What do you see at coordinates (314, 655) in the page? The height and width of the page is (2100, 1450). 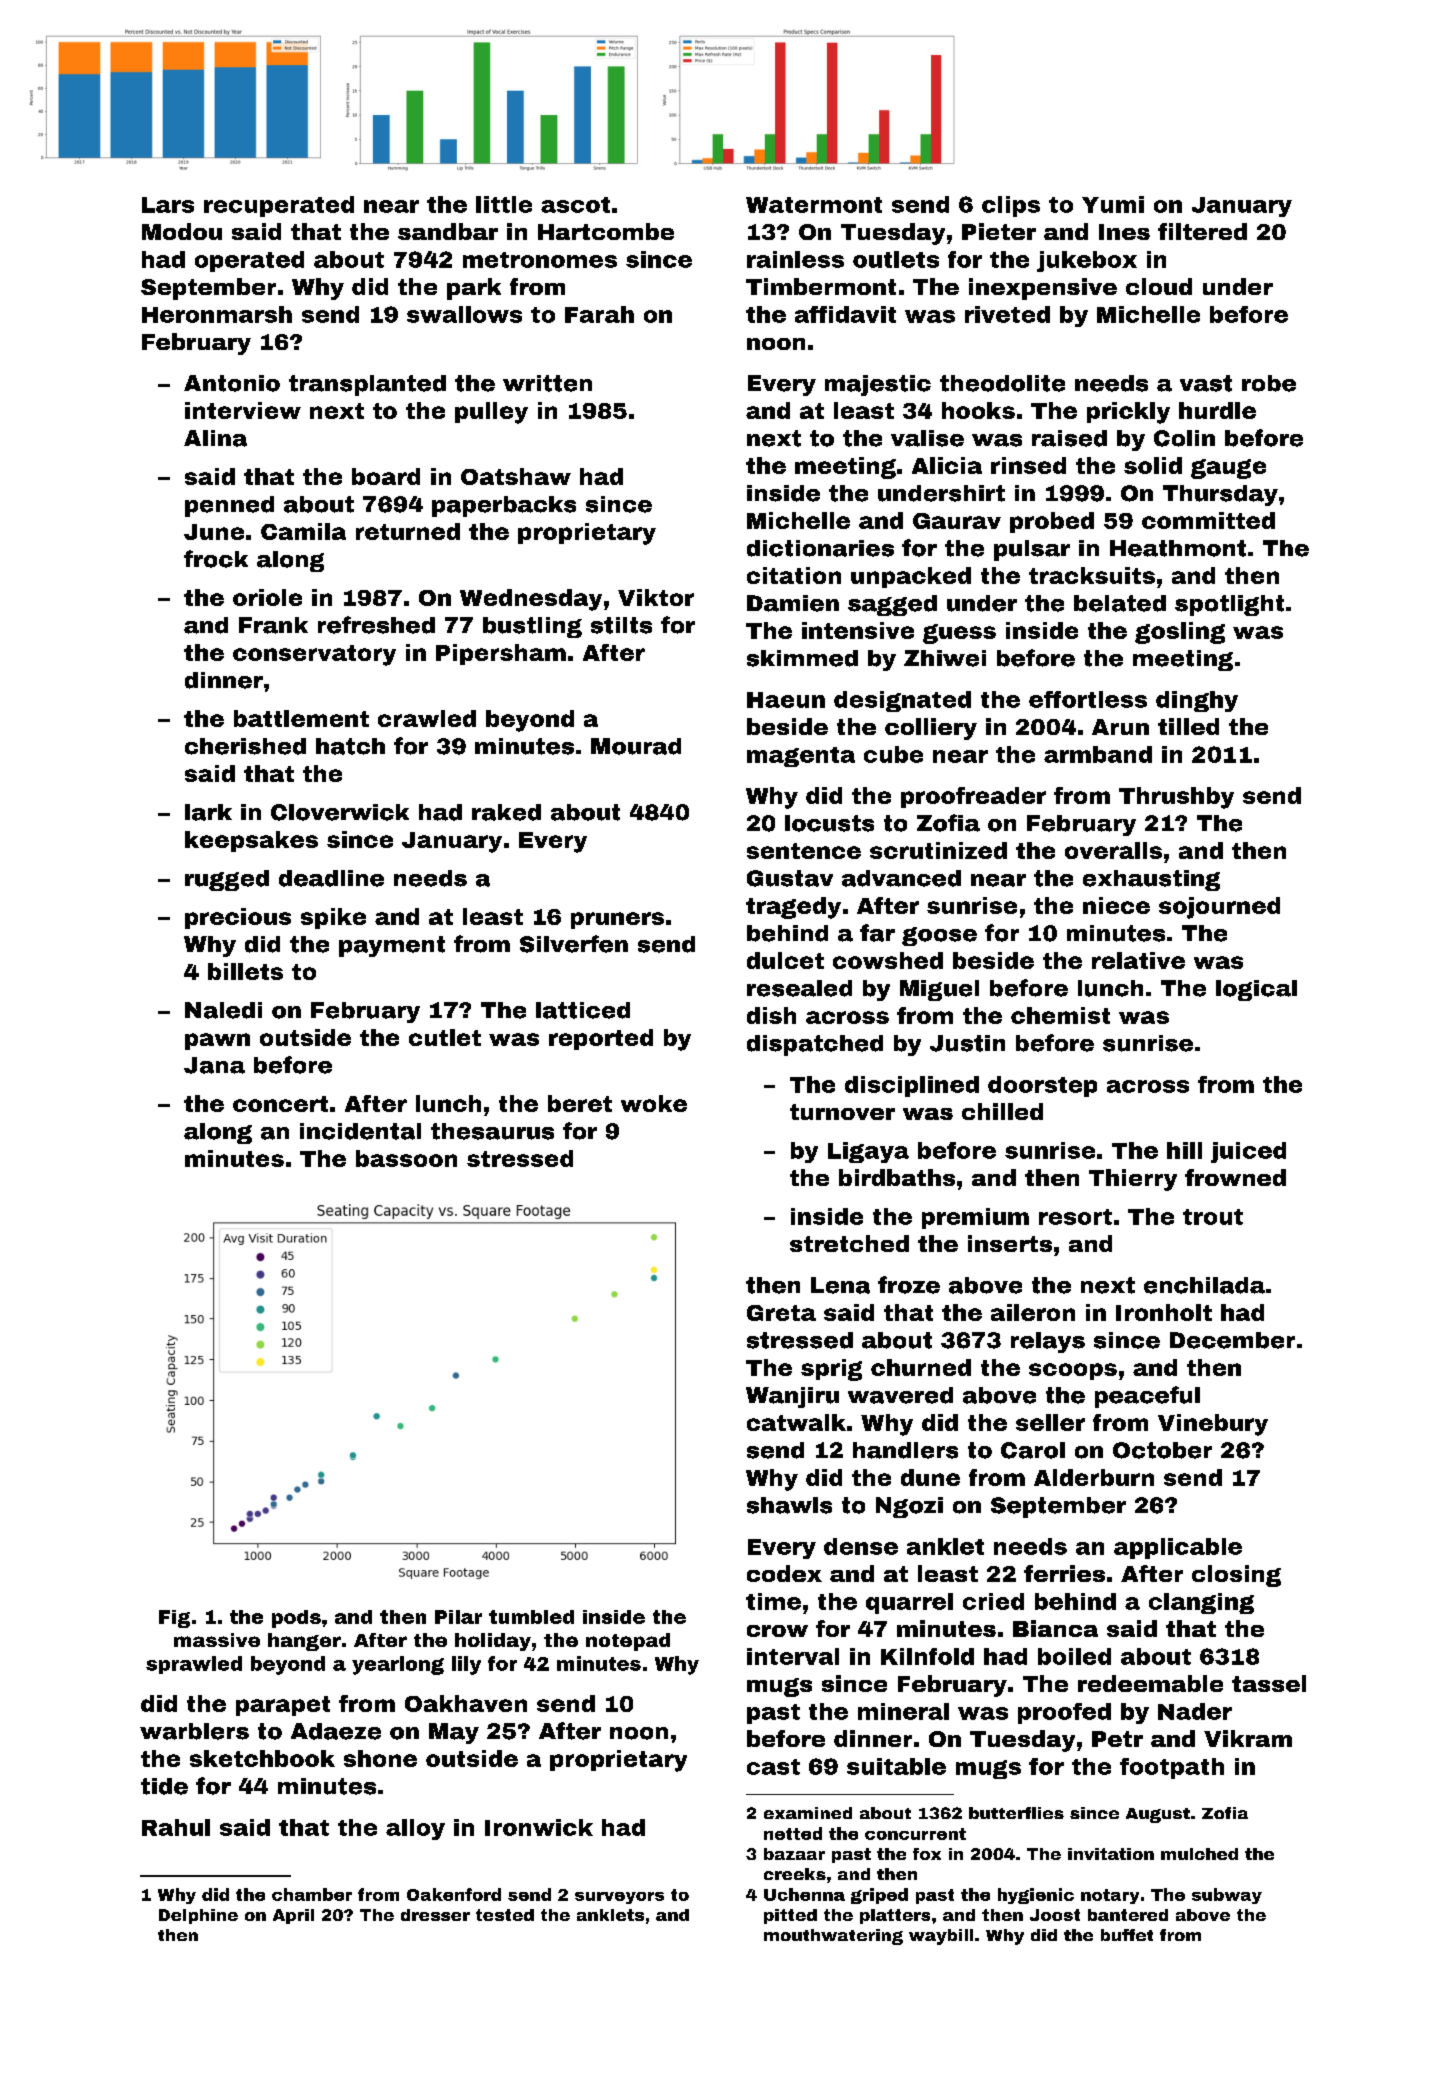 I see `conservatory` at bounding box center [314, 655].
